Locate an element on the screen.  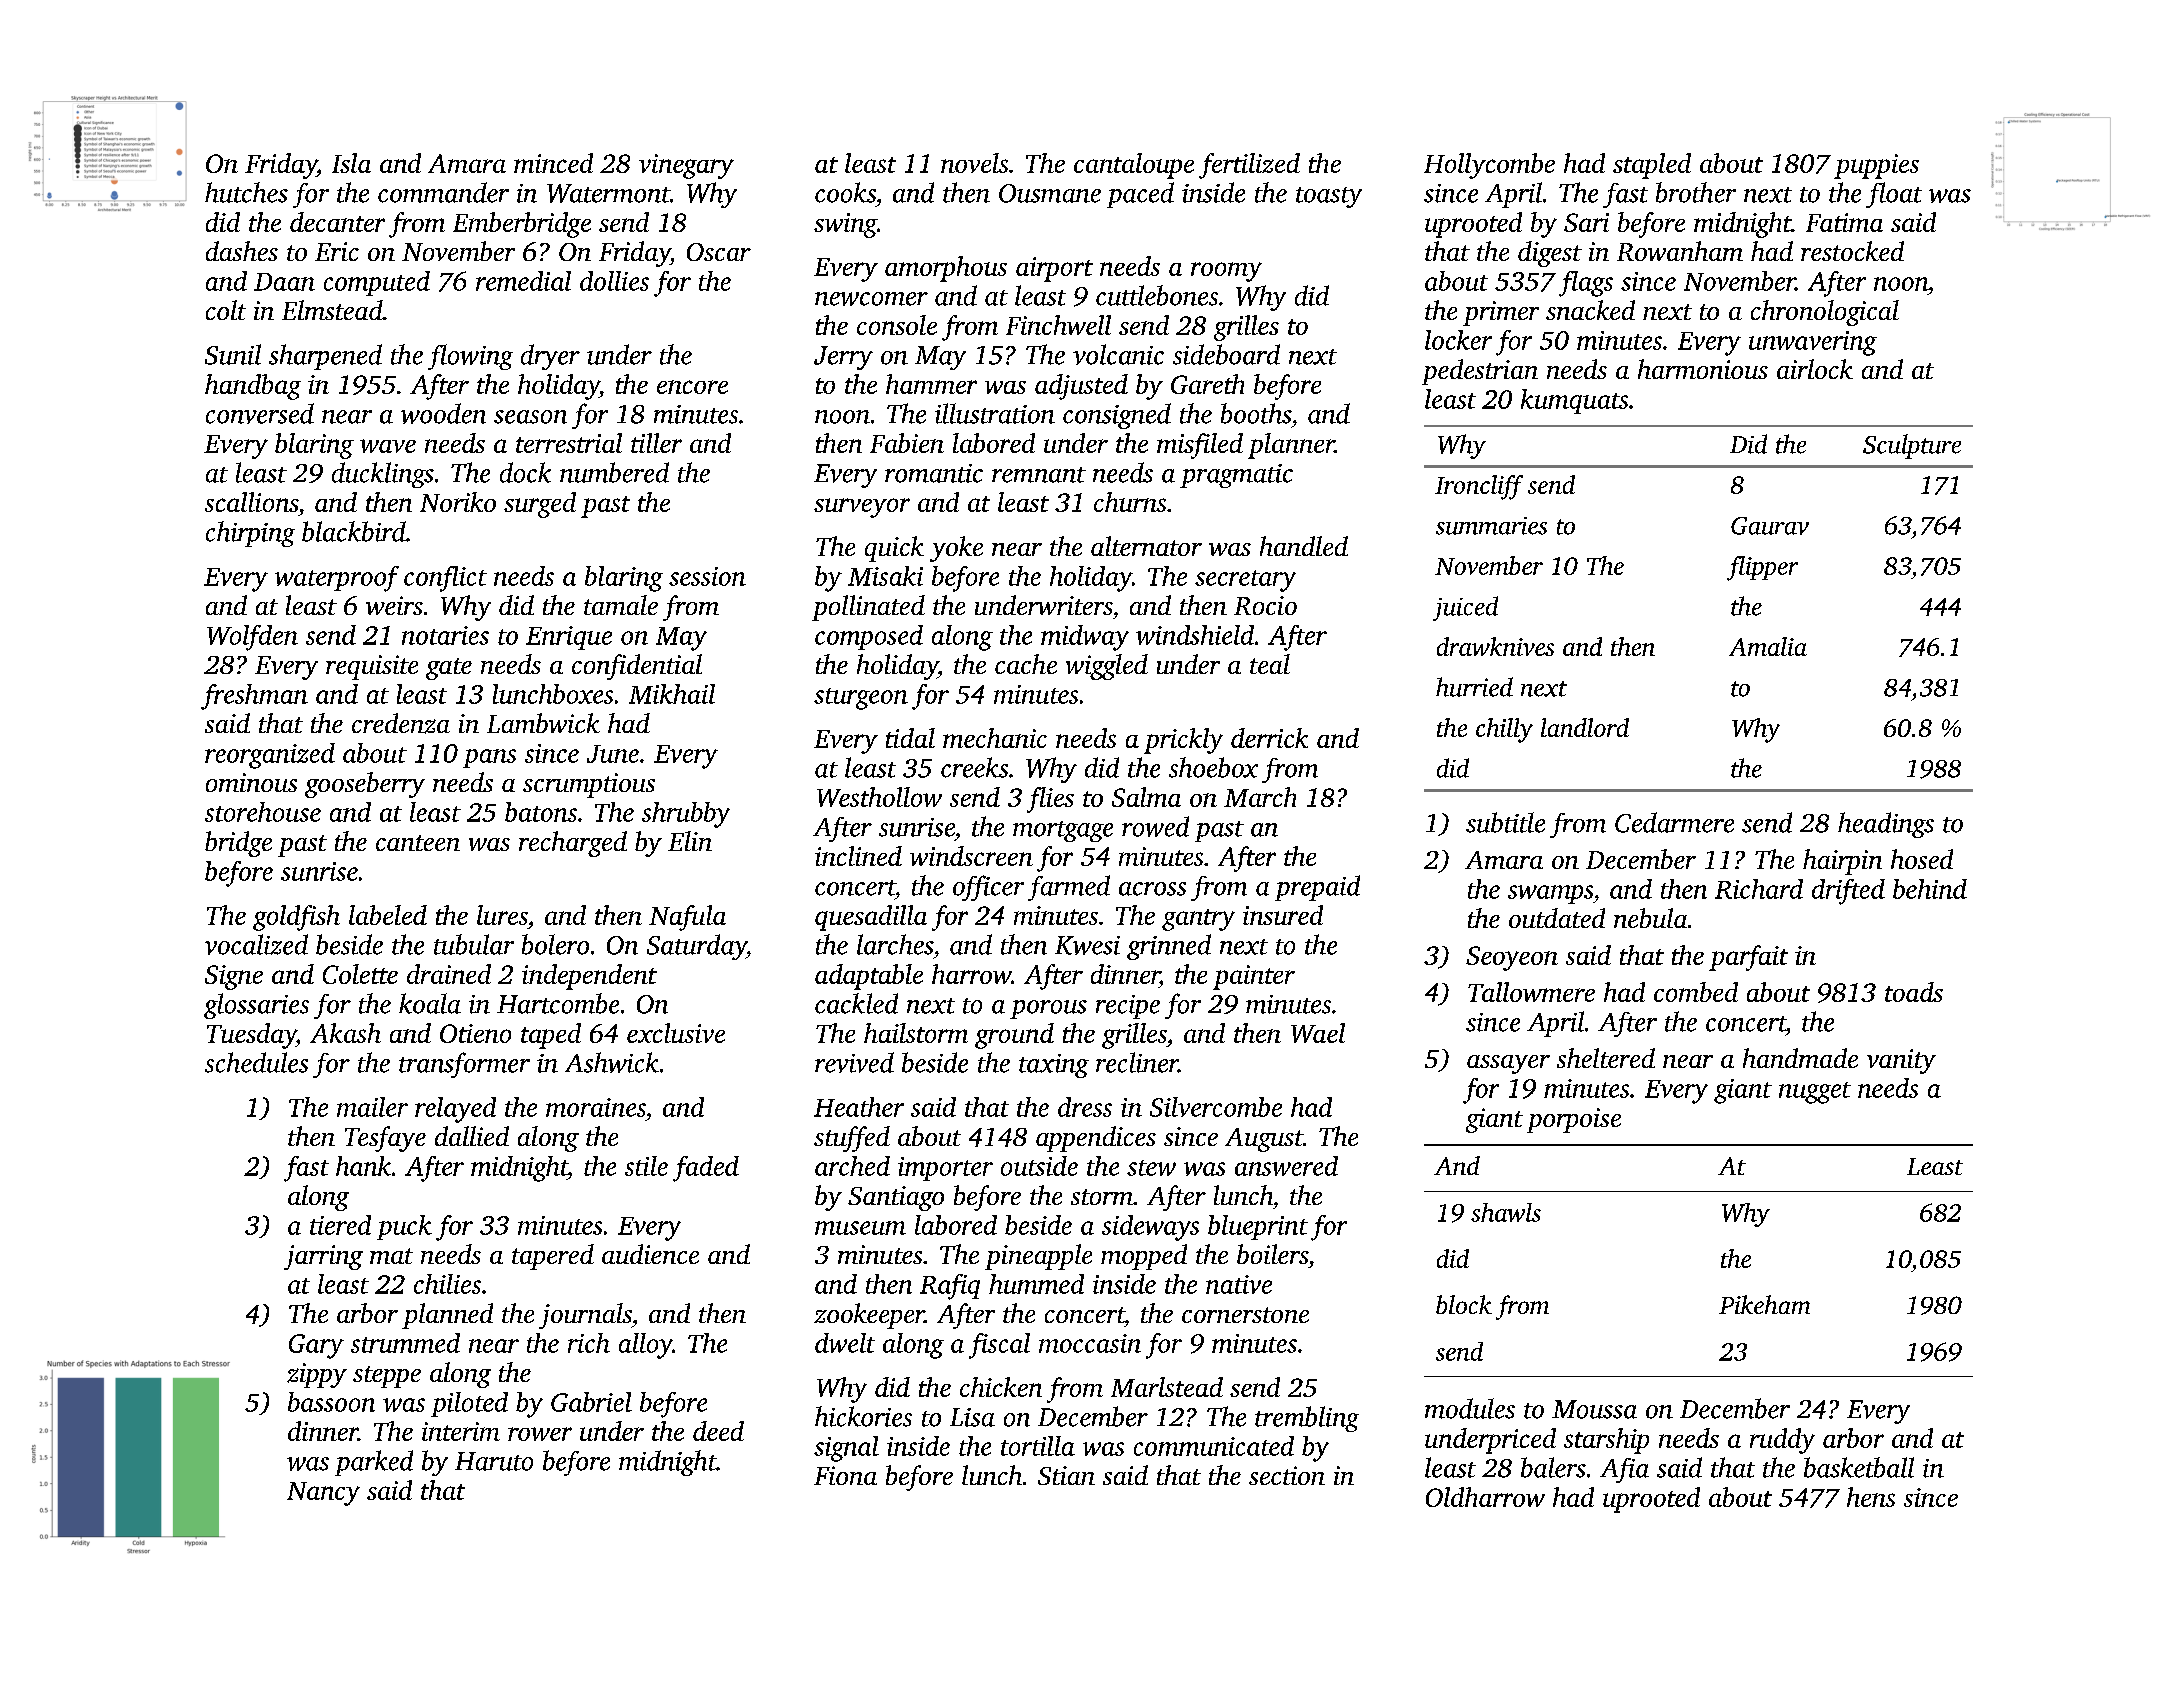
restocked is located at coordinates (1852, 251).
